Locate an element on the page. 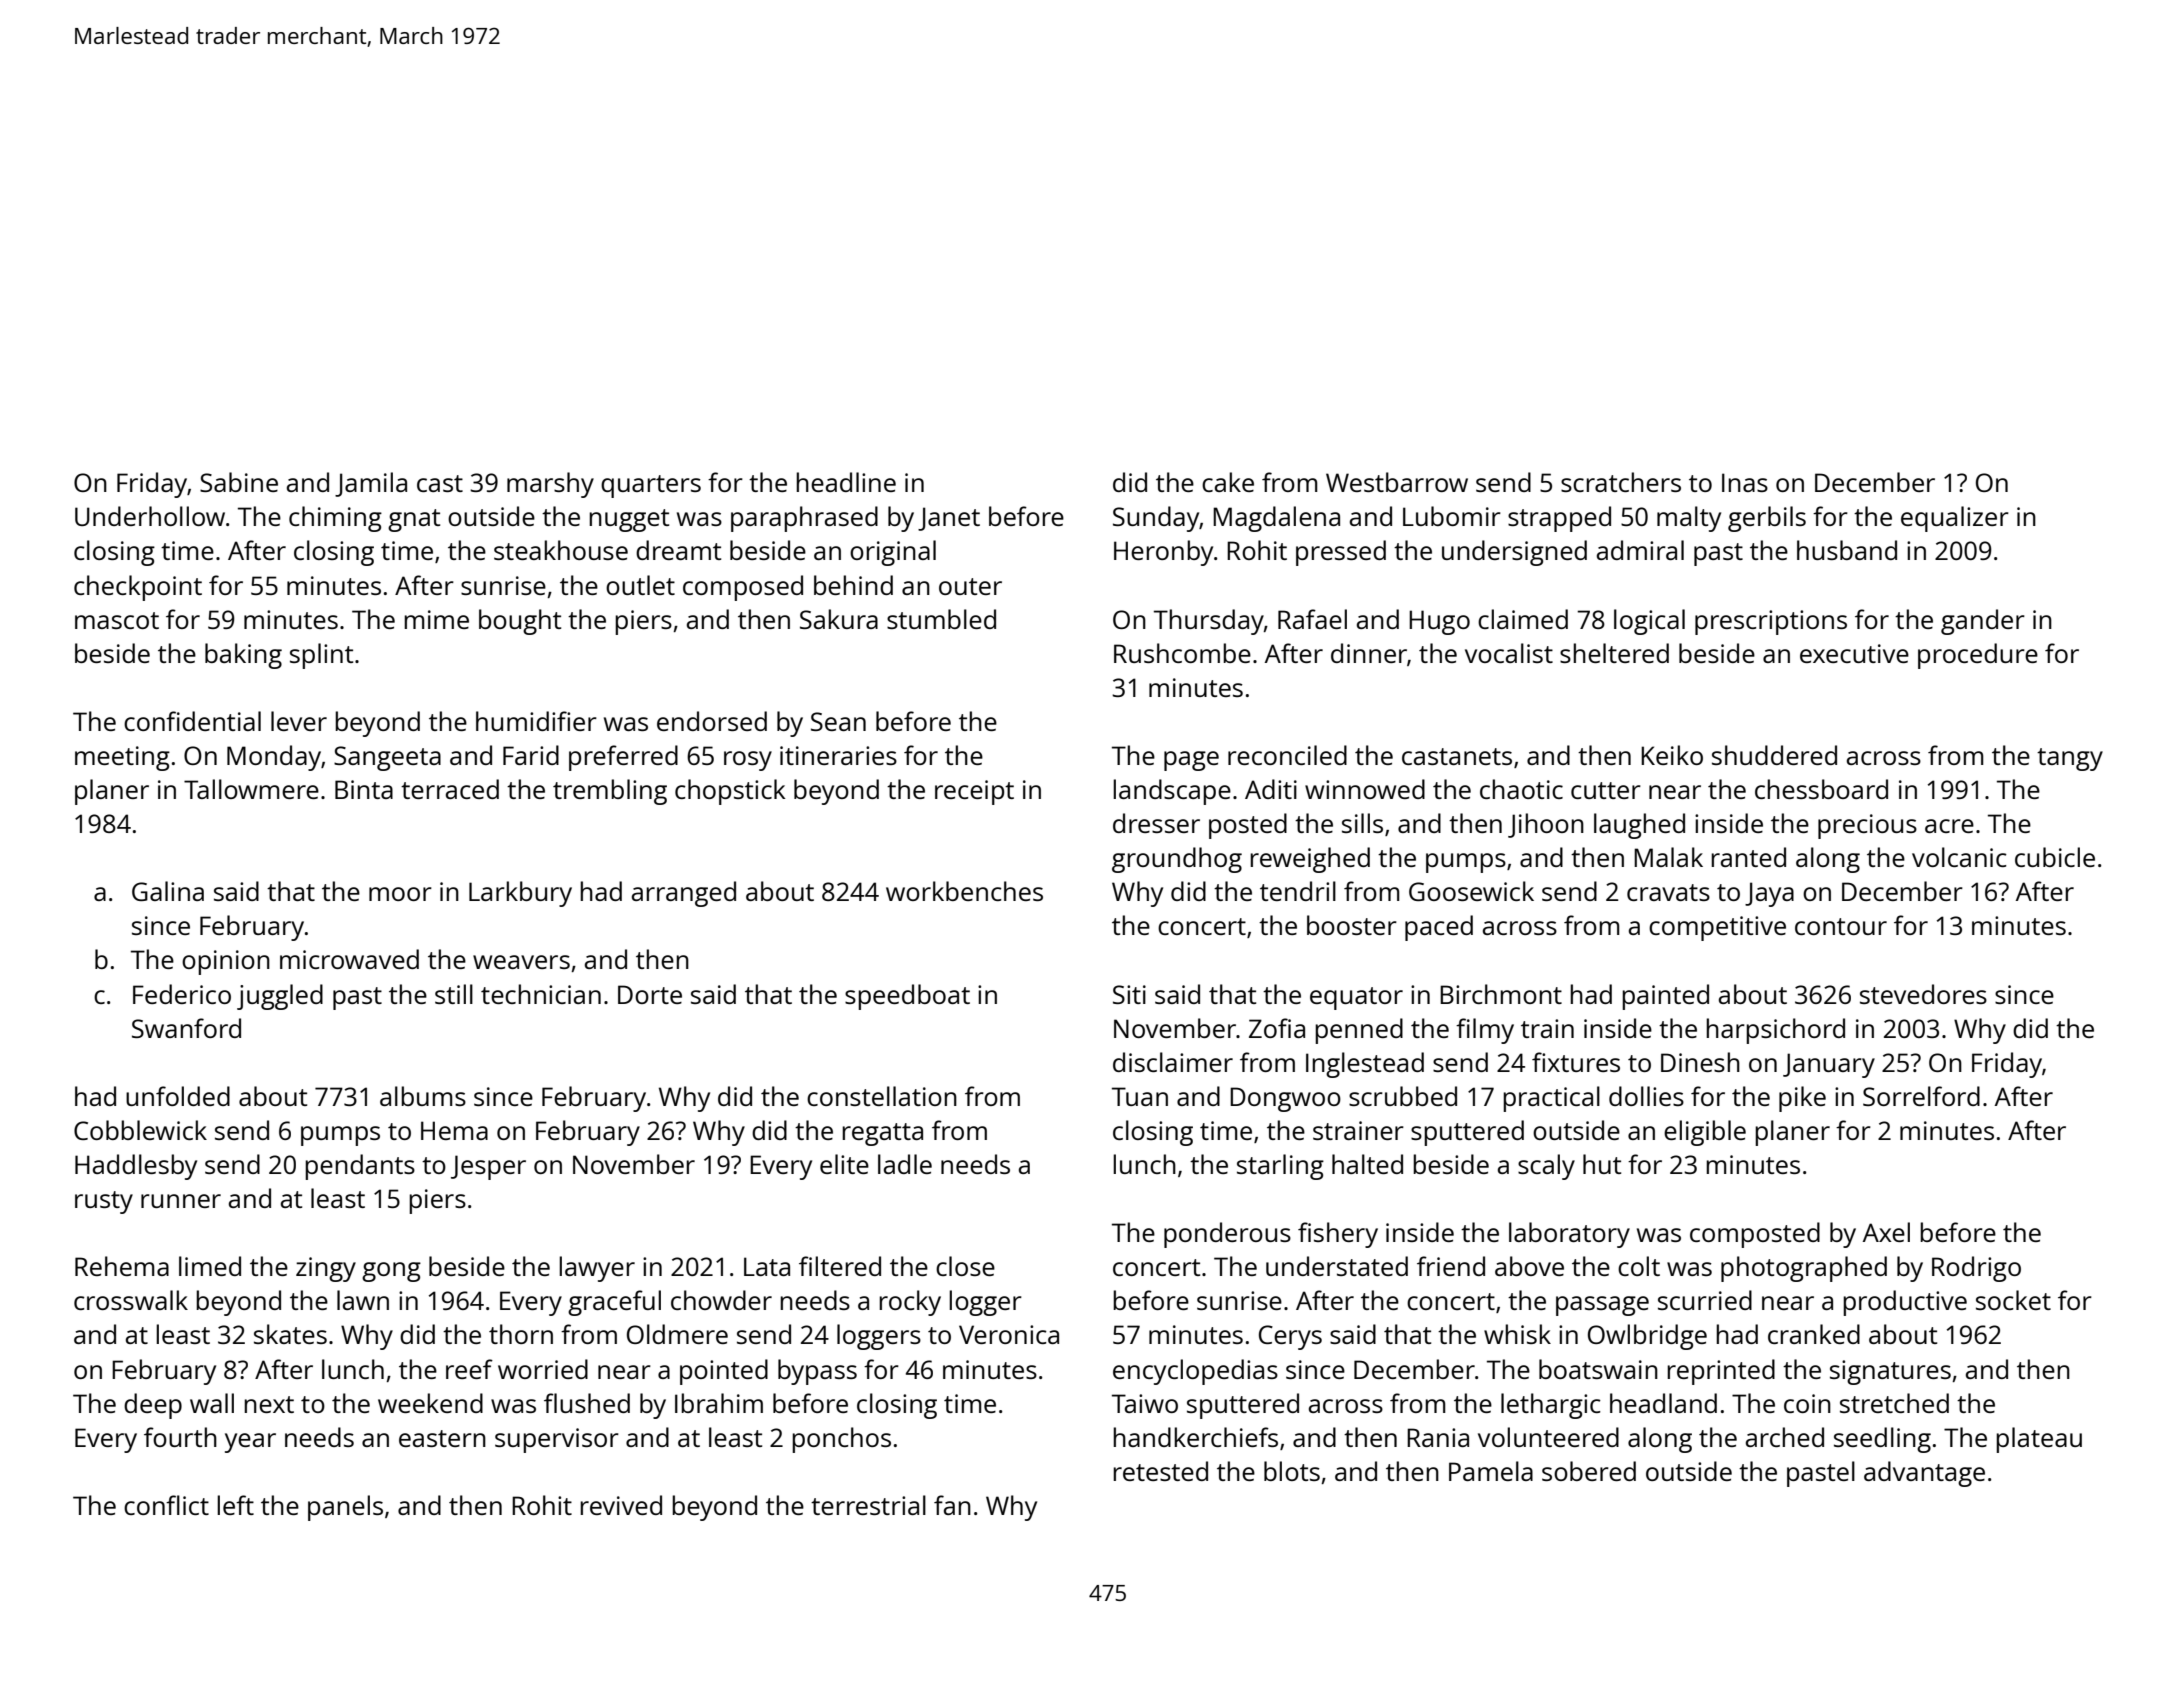  elite is located at coordinates (844, 1164).
